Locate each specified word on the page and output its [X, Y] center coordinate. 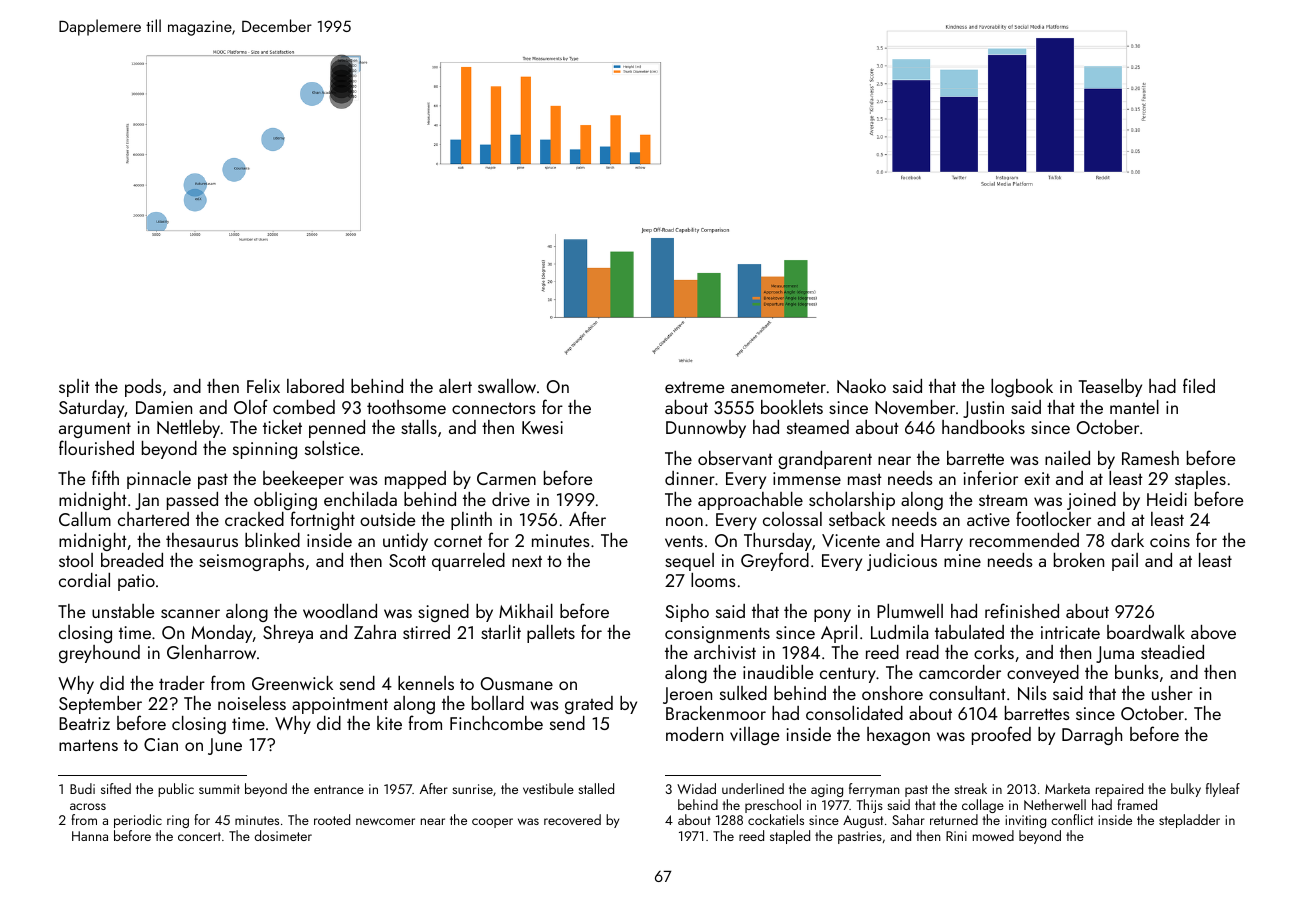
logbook [1022, 388]
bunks [1137, 672]
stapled [790, 837]
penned [337, 429]
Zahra [375, 632]
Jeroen [687, 695]
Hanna [90, 836]
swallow [507, 386]
